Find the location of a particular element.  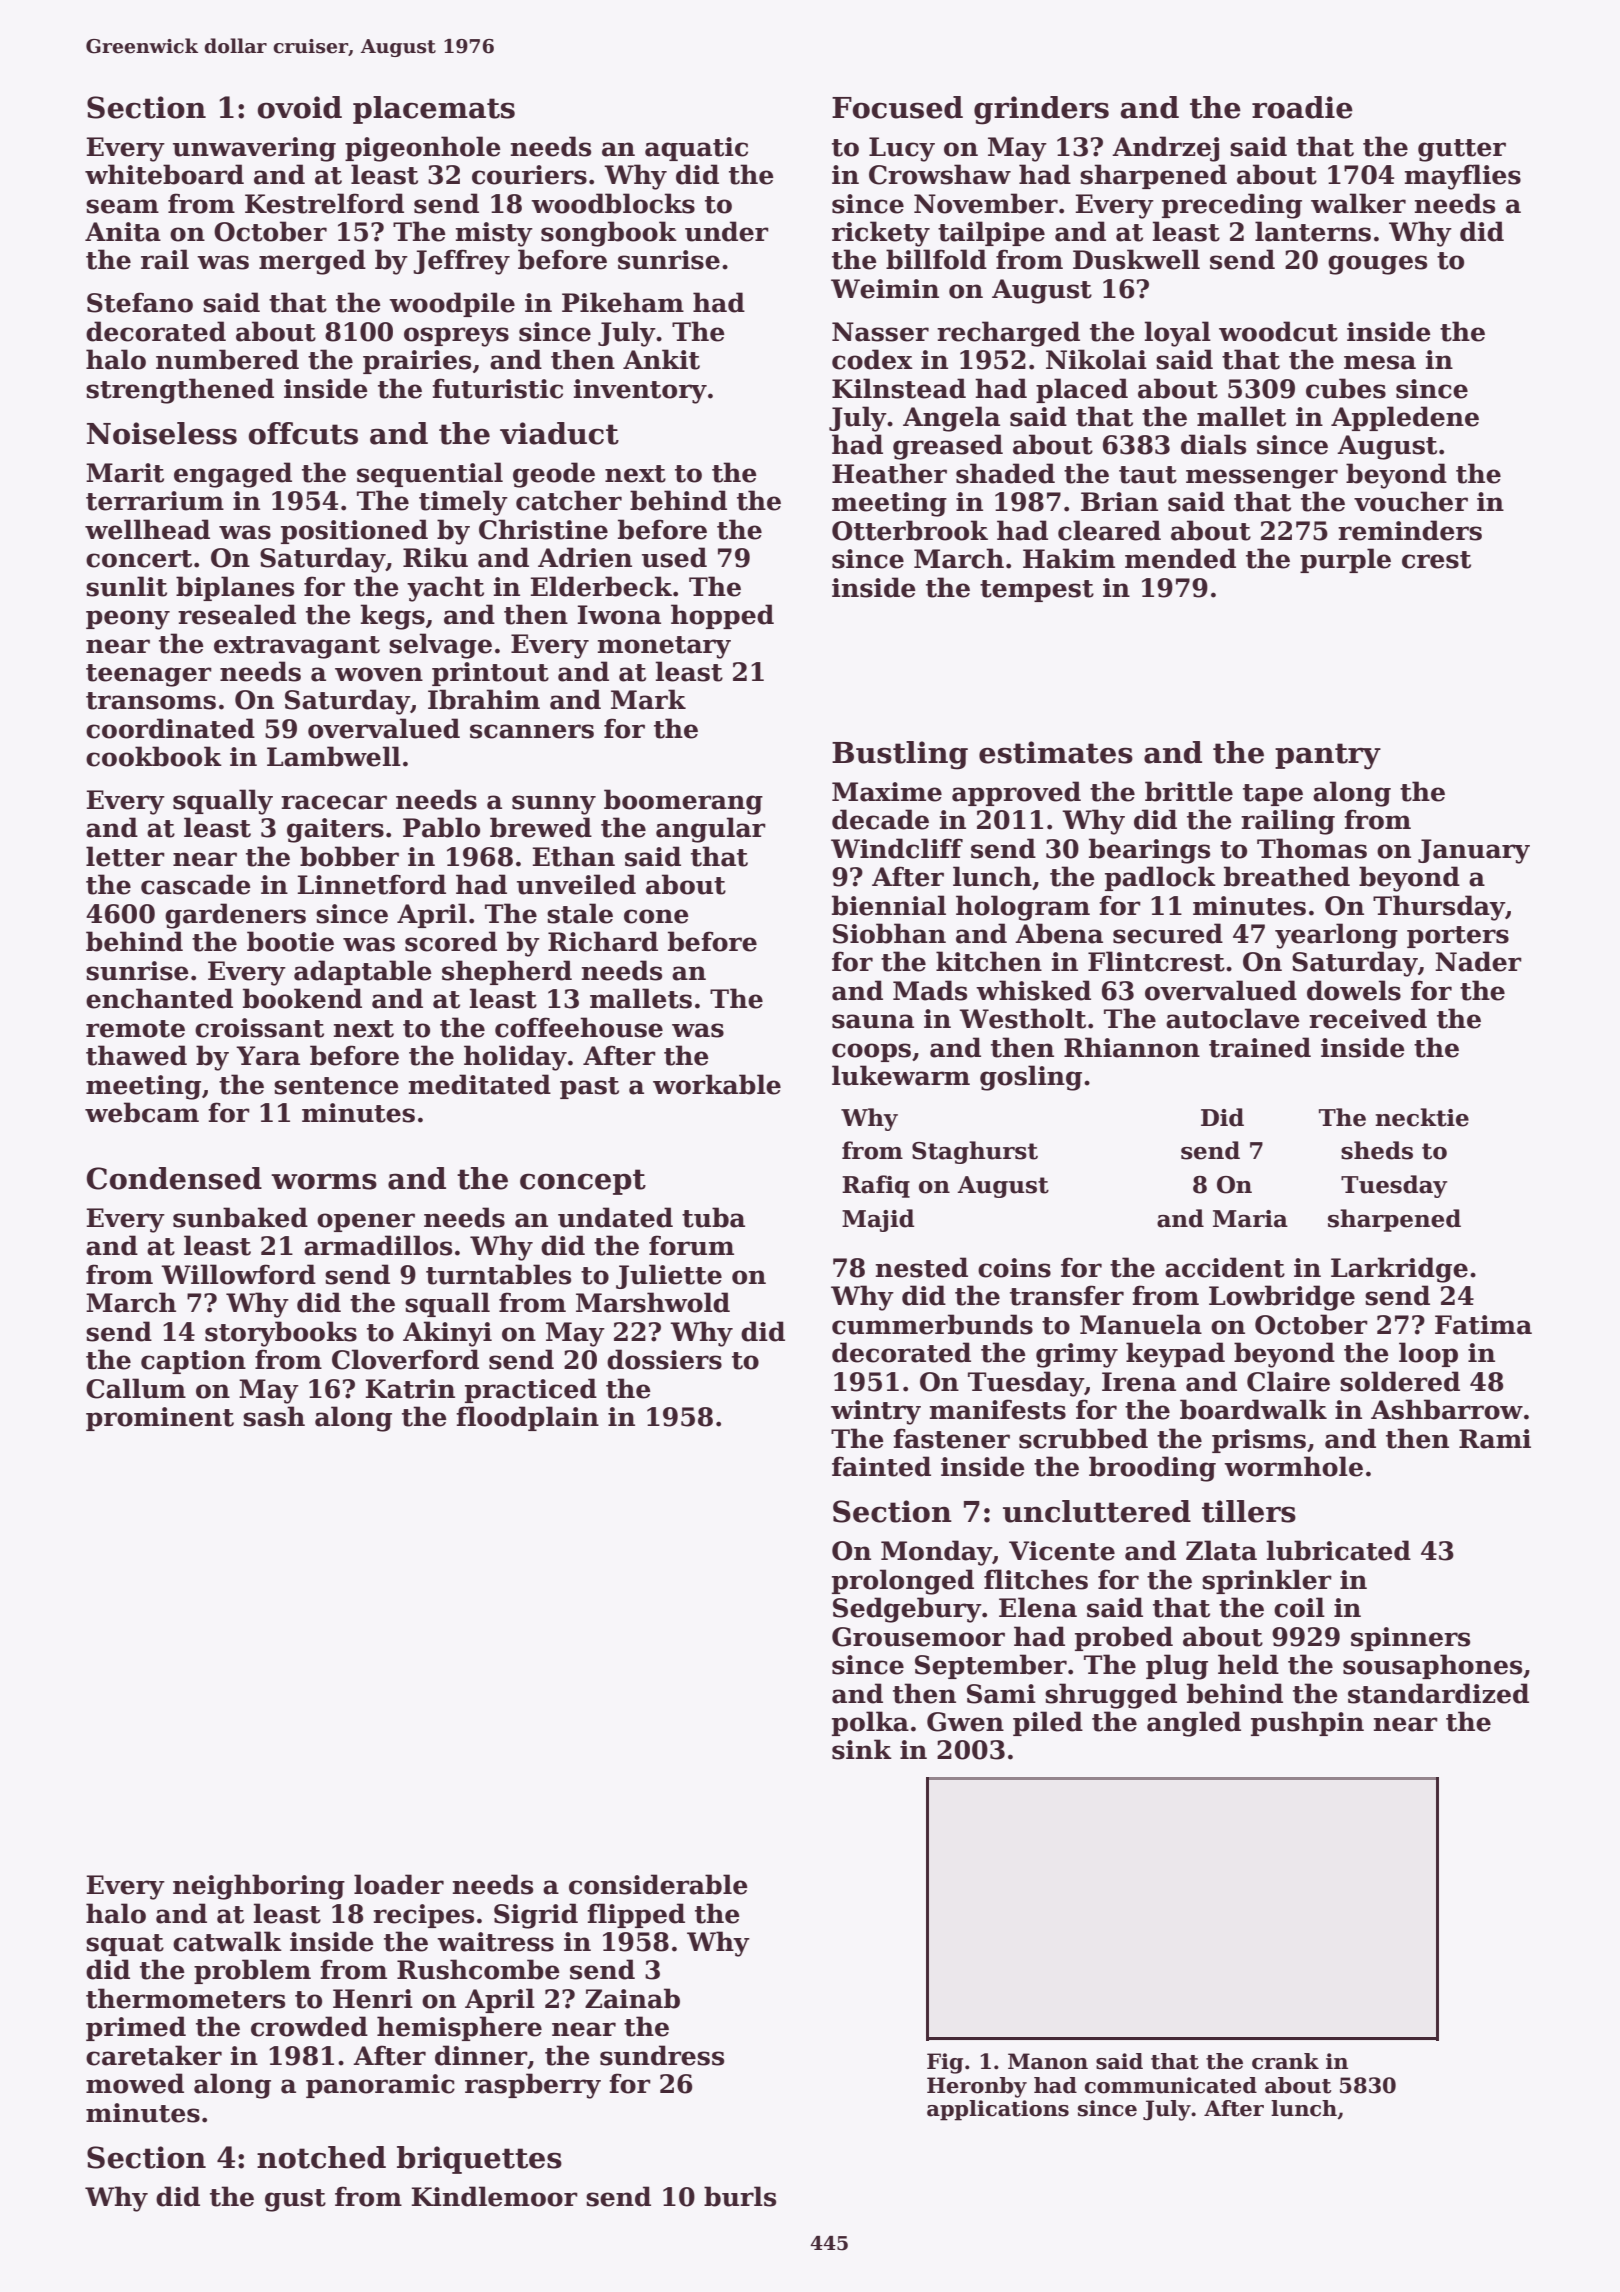

mayflies is located at coordinates (1463, 177).
